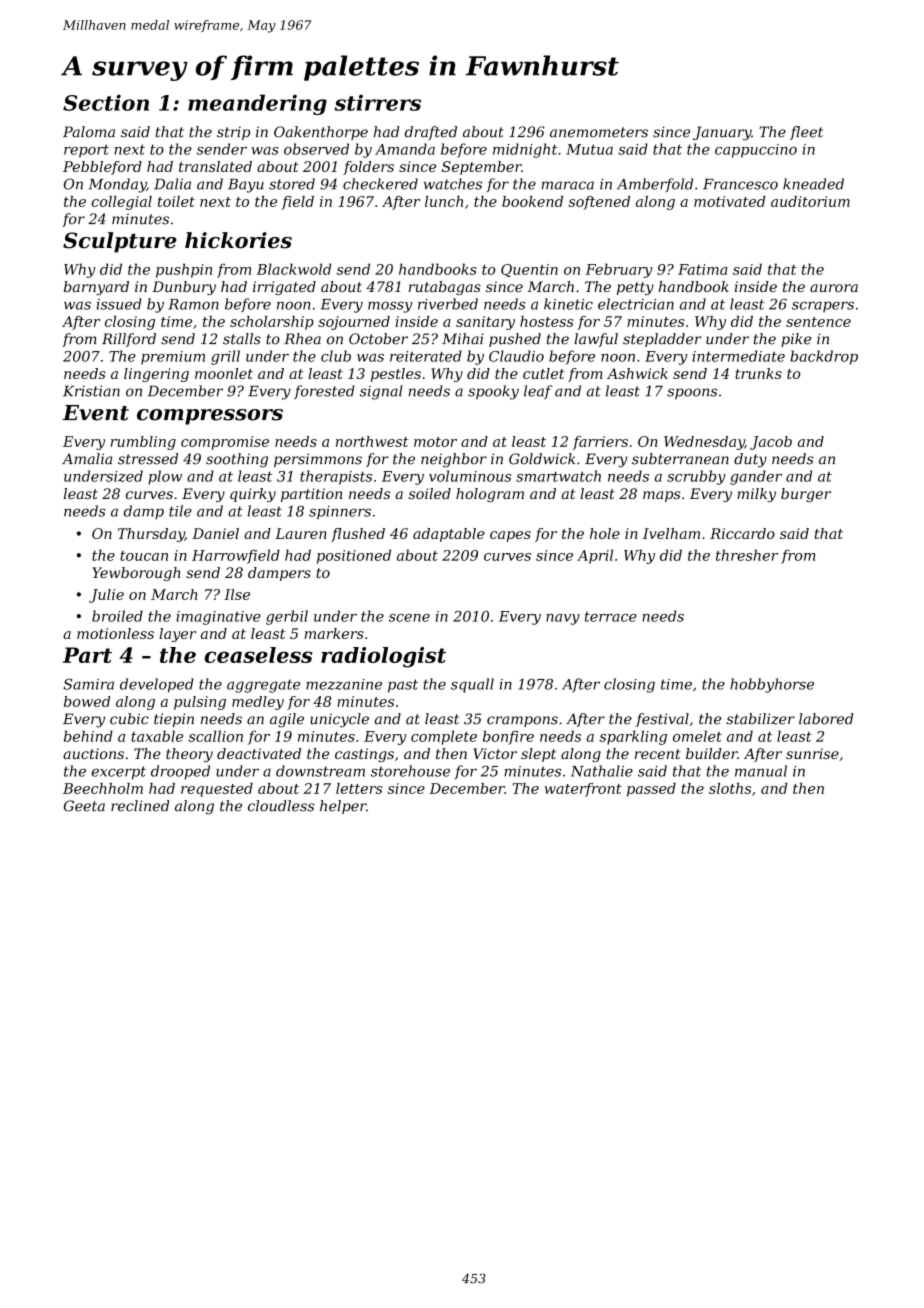  Describe the element at coordinates (662, 340) in the screenshot. I see `stepladder` at that location.
